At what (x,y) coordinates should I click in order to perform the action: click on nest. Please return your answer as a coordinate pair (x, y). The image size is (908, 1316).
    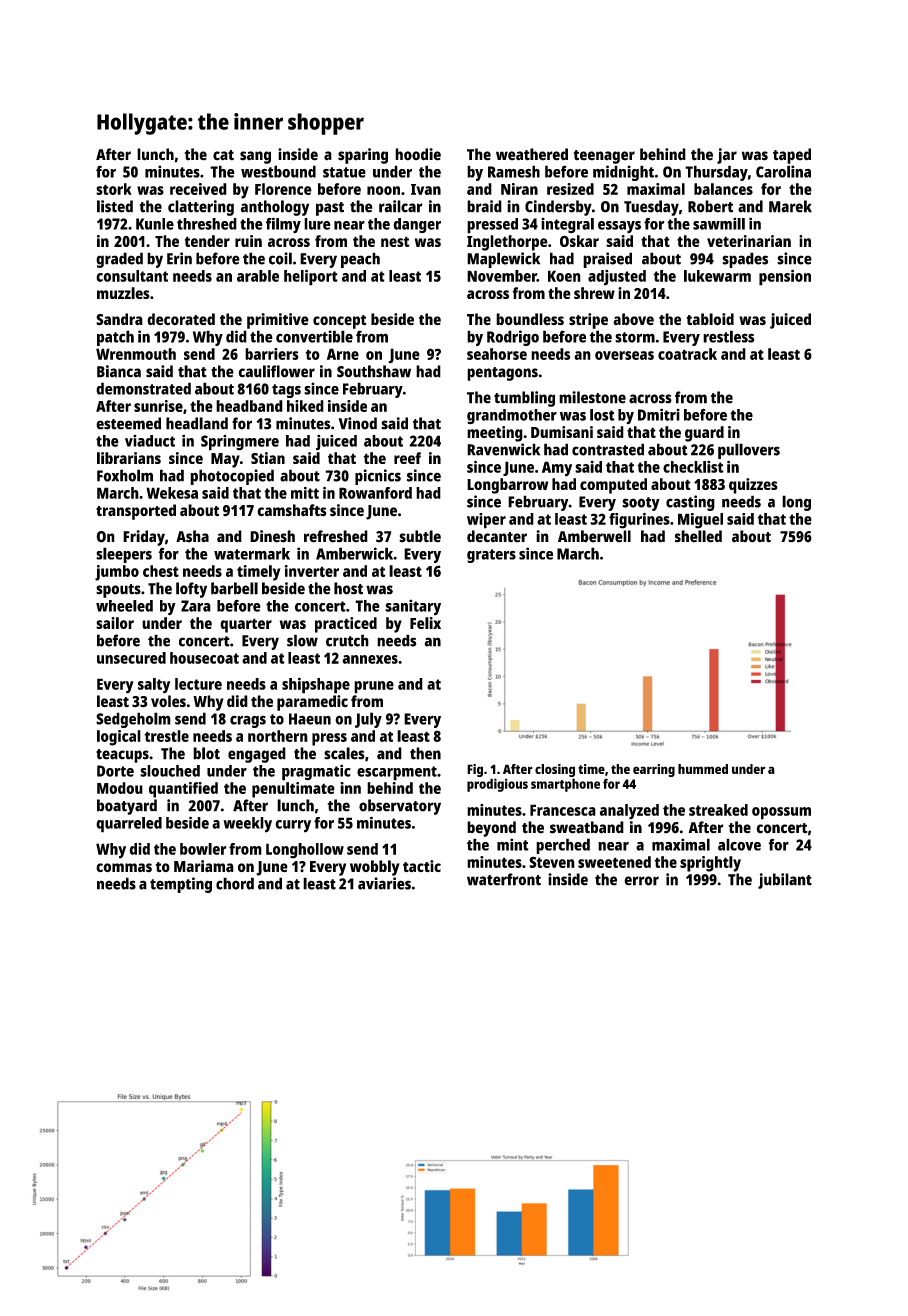
    Looking at the image, I should click on (395, 241).
